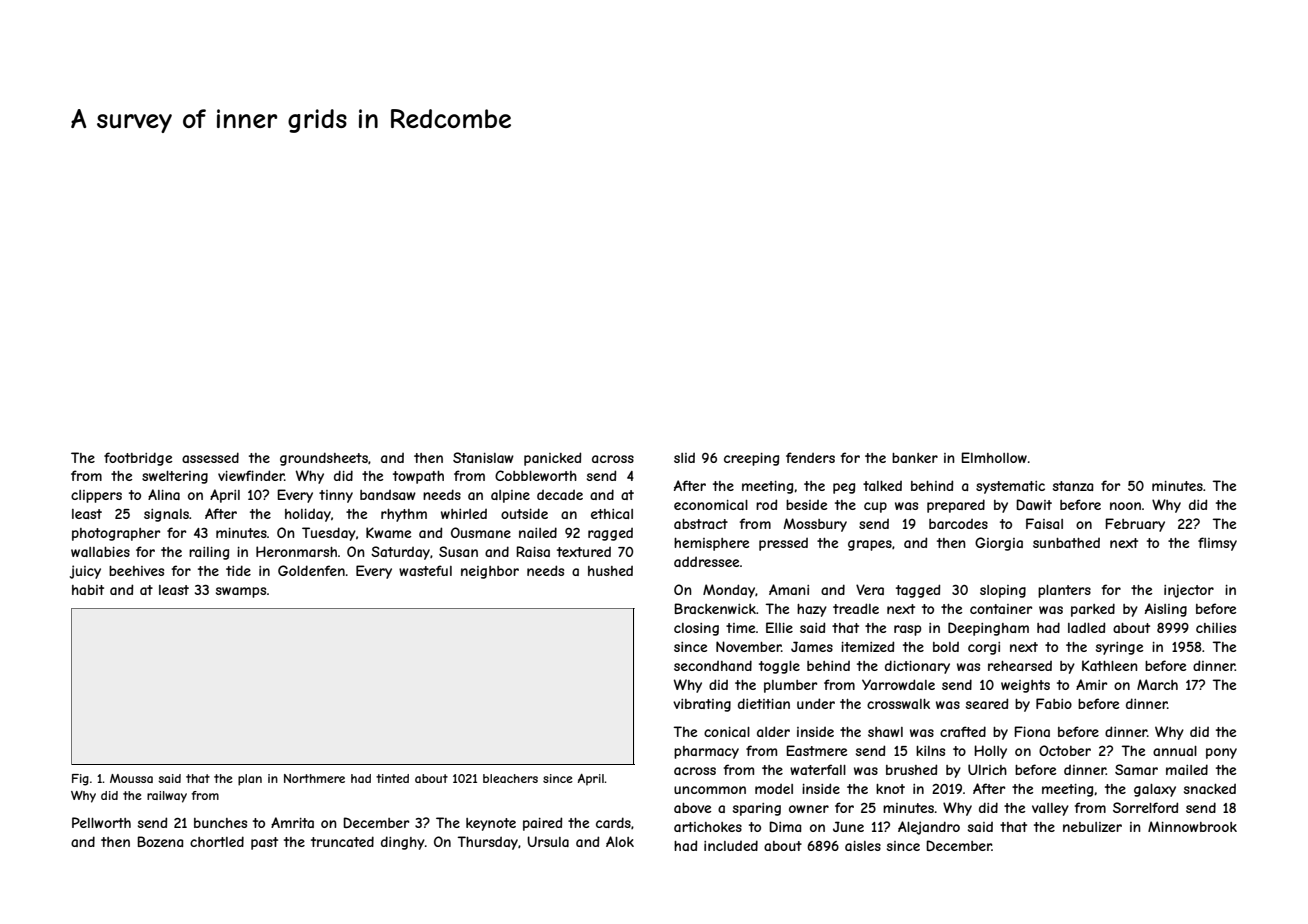 Image resolution: width=1308 pixels, height=924 pixels. Describe the element at coordinates (175, 477) in the document. I see `sweltering` at that location.
